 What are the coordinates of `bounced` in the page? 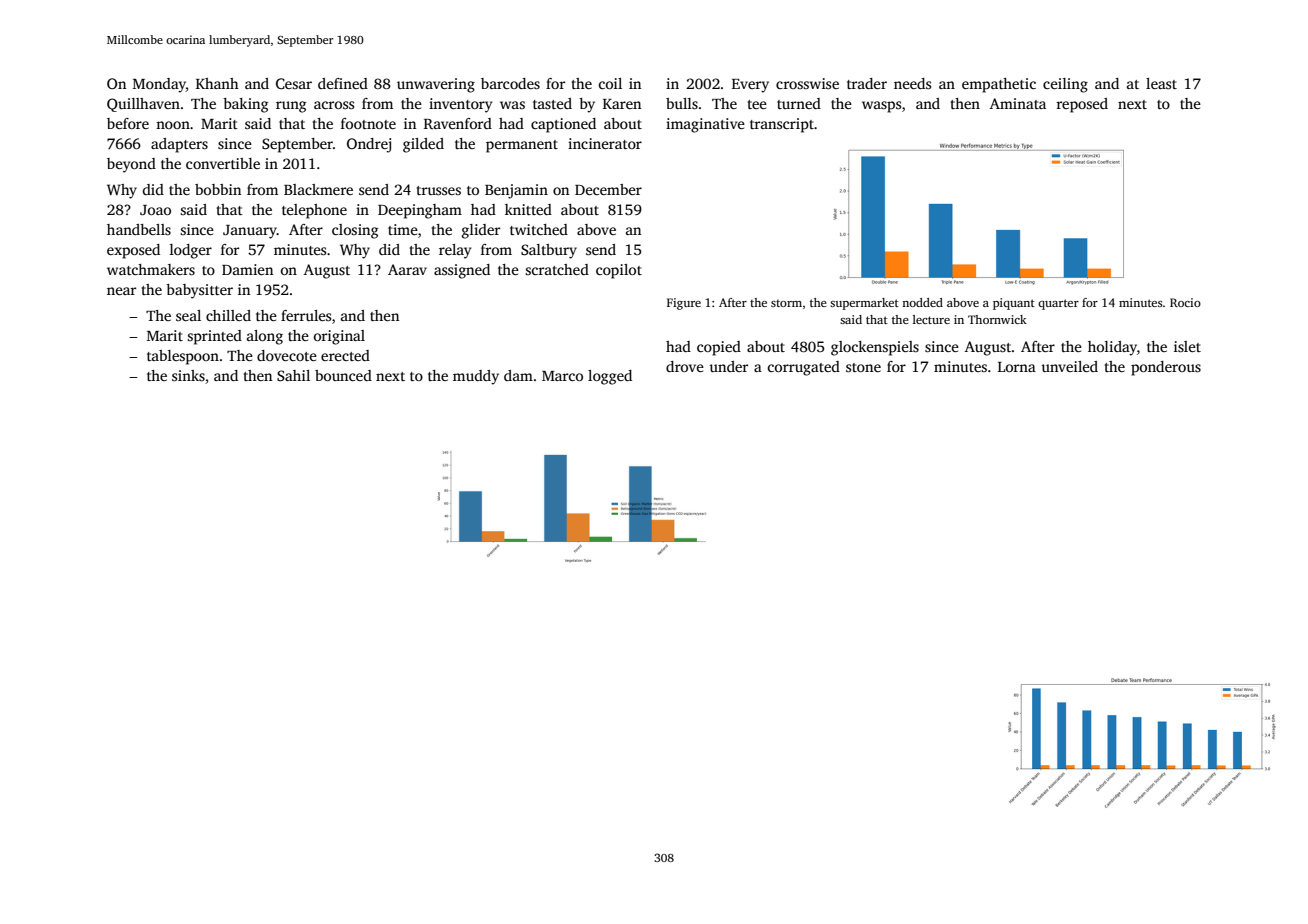 It's located at (343, 375).
